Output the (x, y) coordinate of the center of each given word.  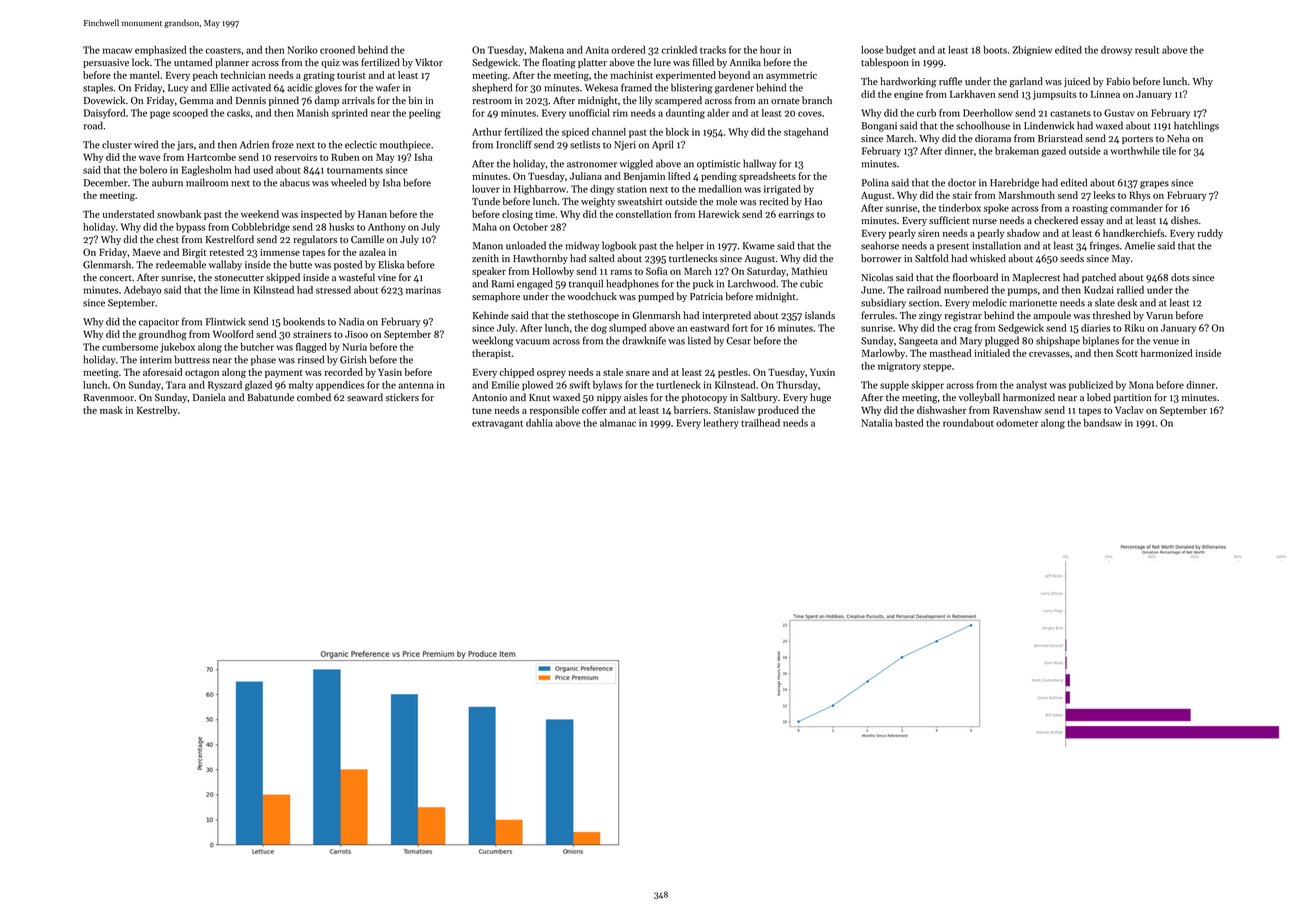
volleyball (979, 398)
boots (995, 50)
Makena (547, 50)
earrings (796, 215)
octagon (202, 374)
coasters (223, 51)
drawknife (644, 340)
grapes (1154, 185)
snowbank (179, 214)
